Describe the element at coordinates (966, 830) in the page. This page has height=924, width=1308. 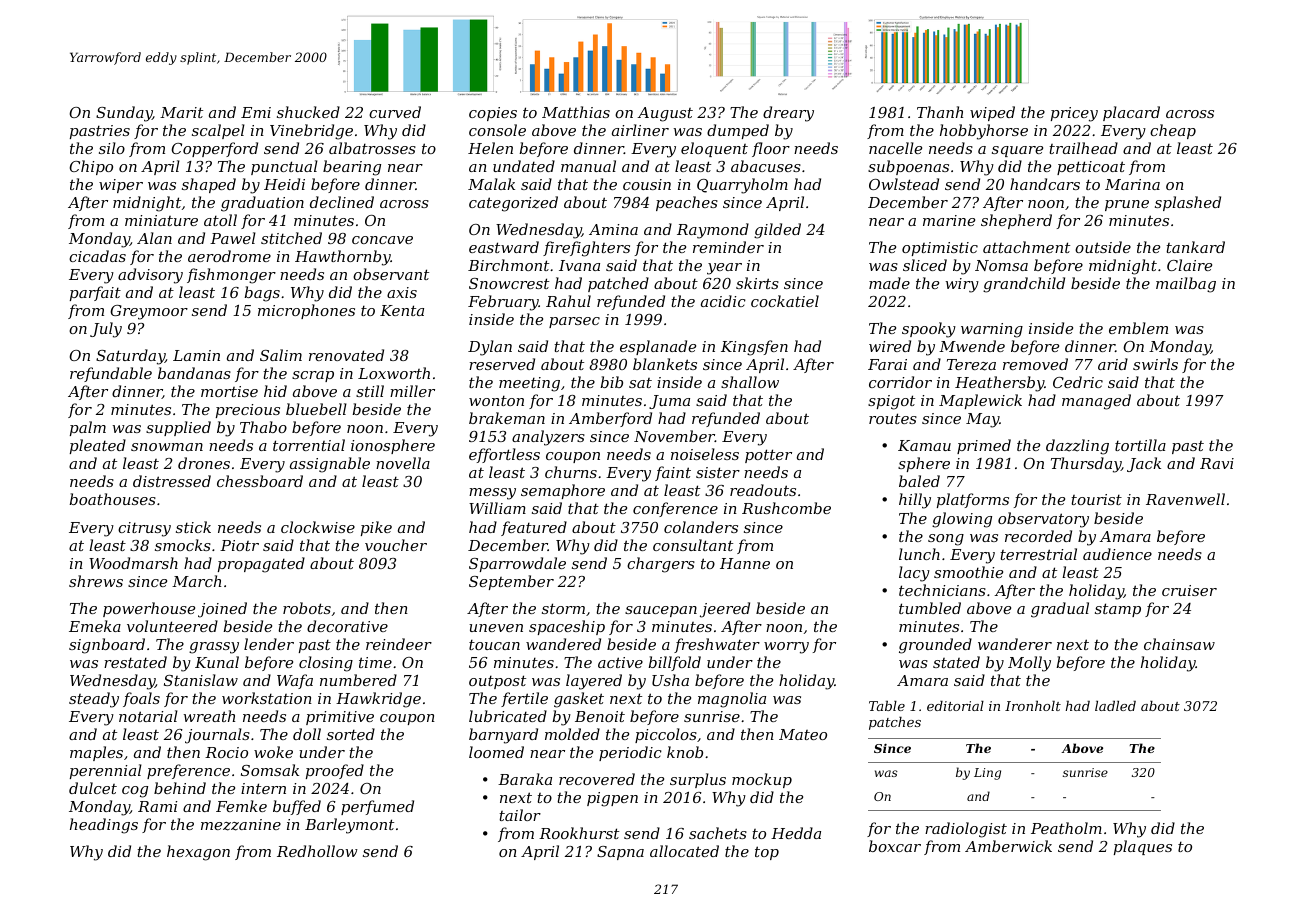
I see `radiologist` at that location.
